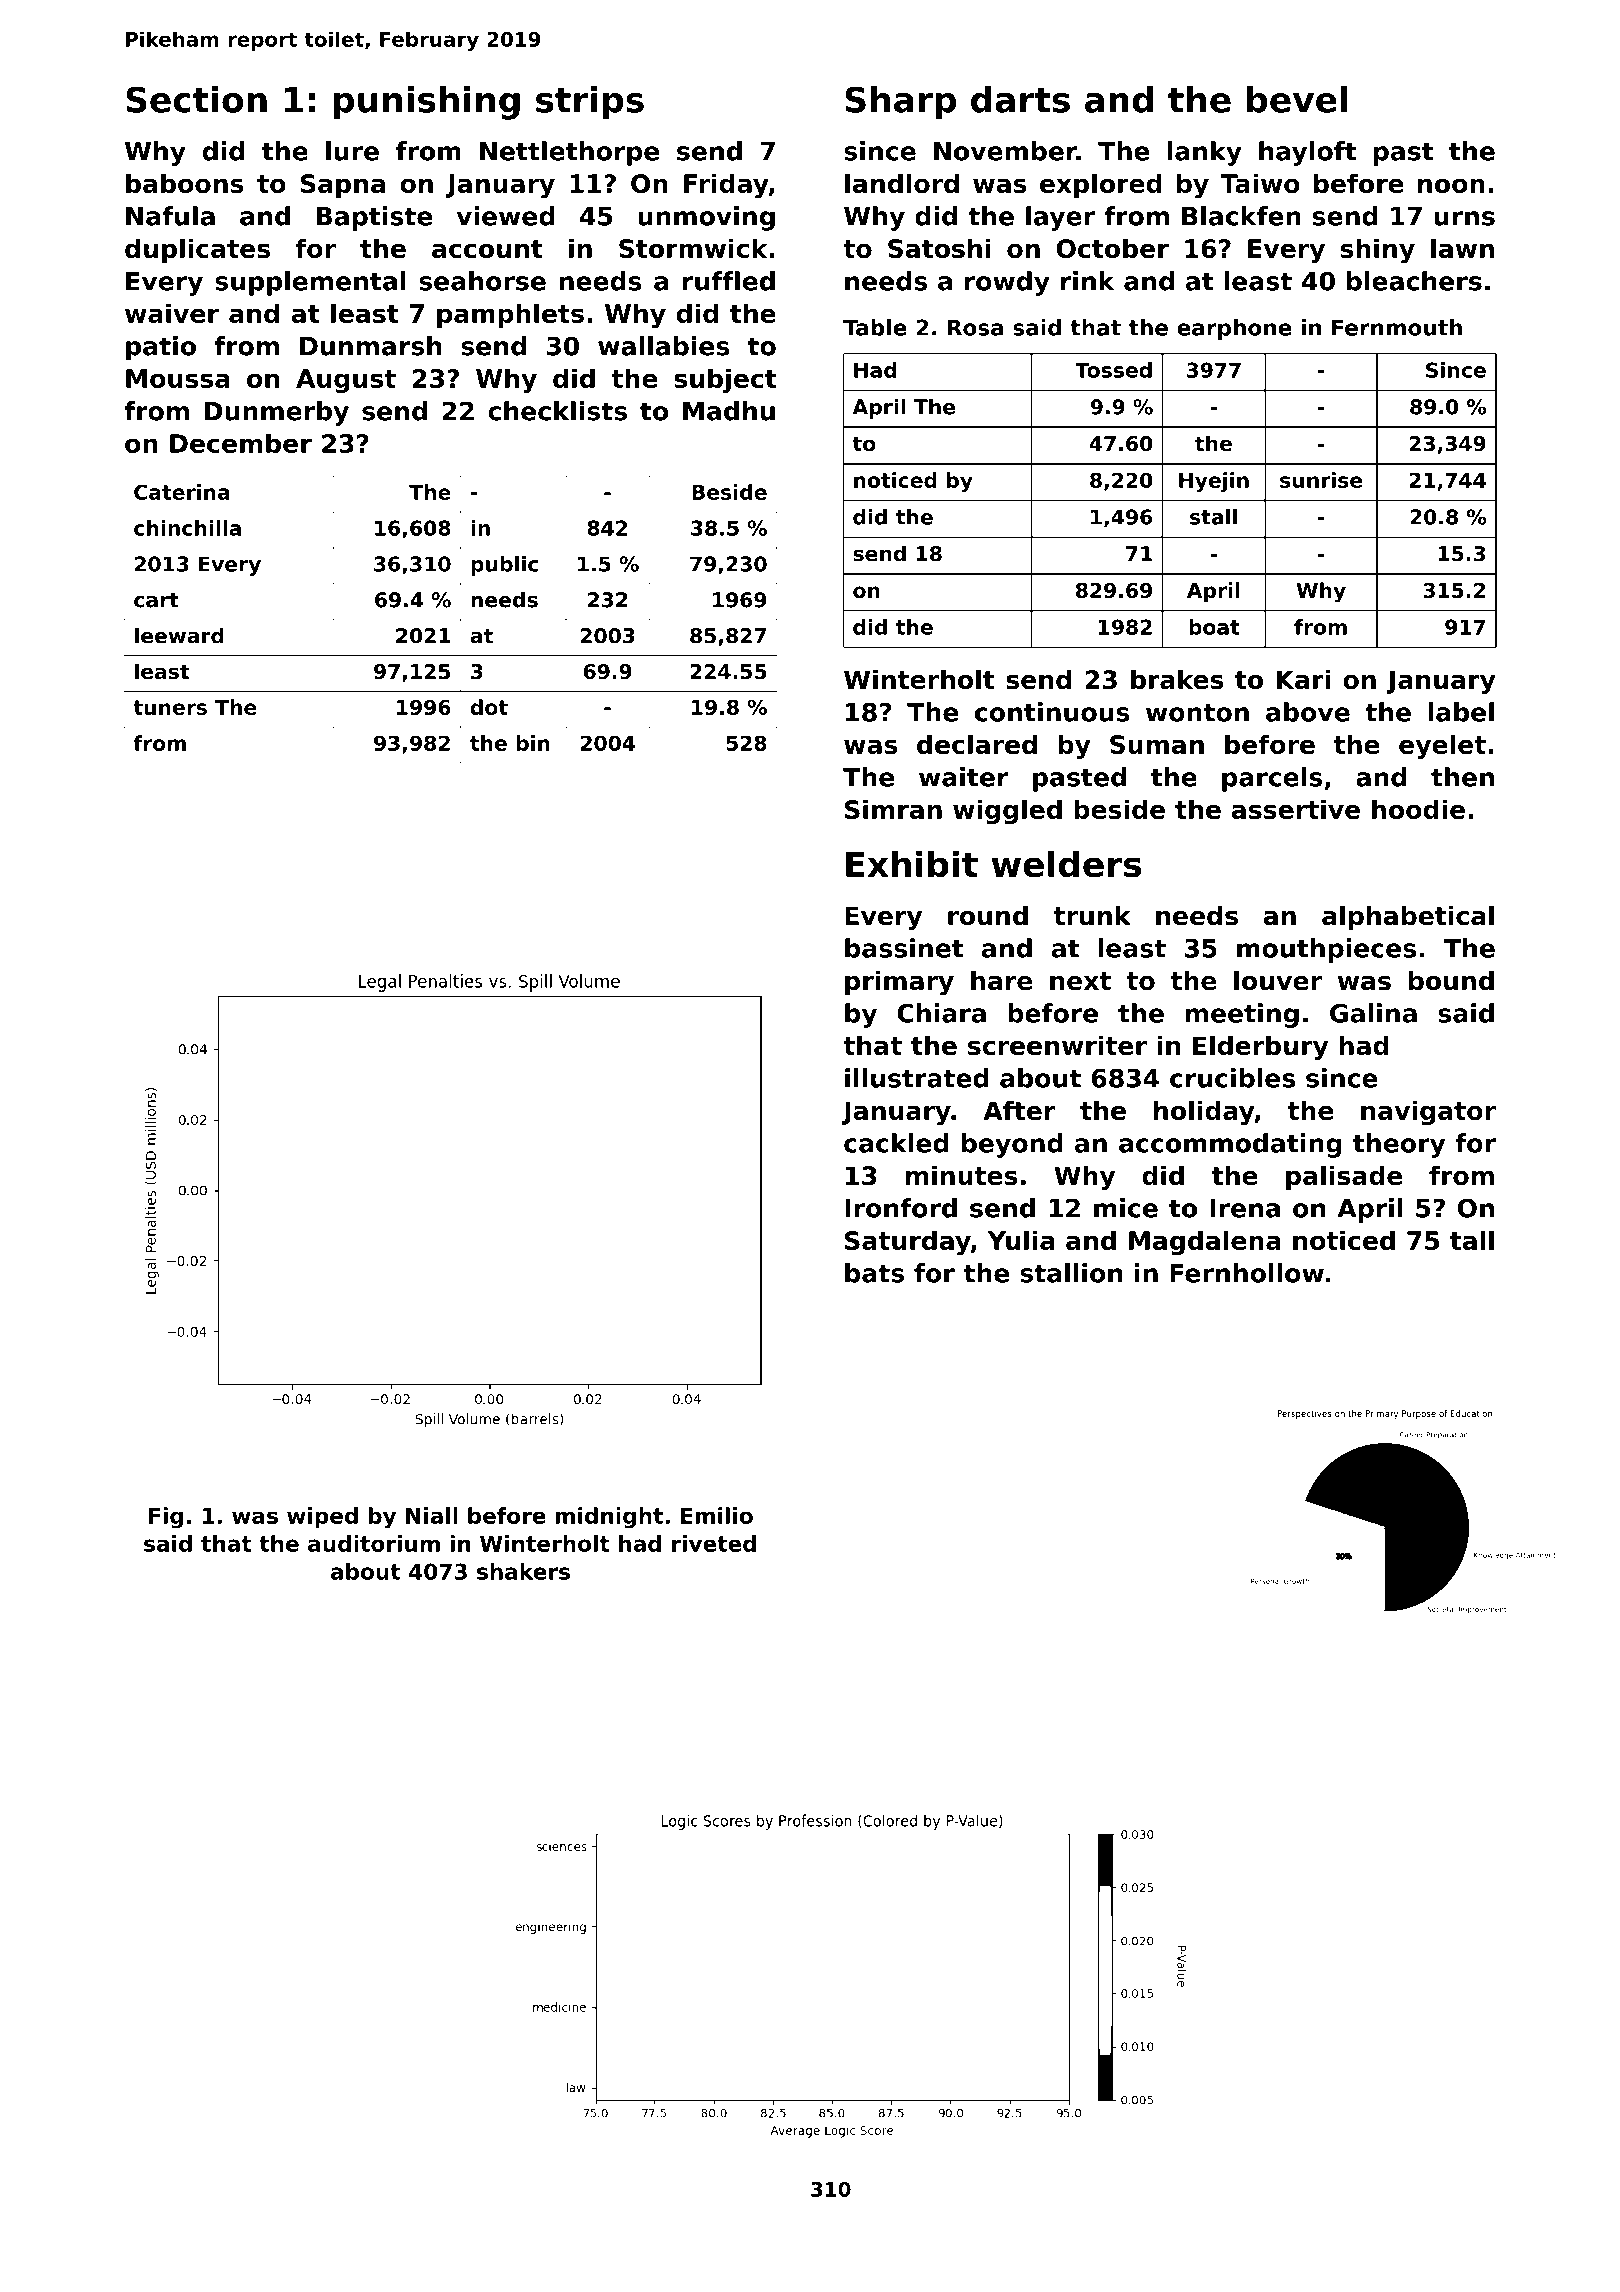 The width and height of the image is (1620, 2292). What do you see at coordinates (1234, 329) in the image?
I see `earphone` at bounding box center [1234, 329].
